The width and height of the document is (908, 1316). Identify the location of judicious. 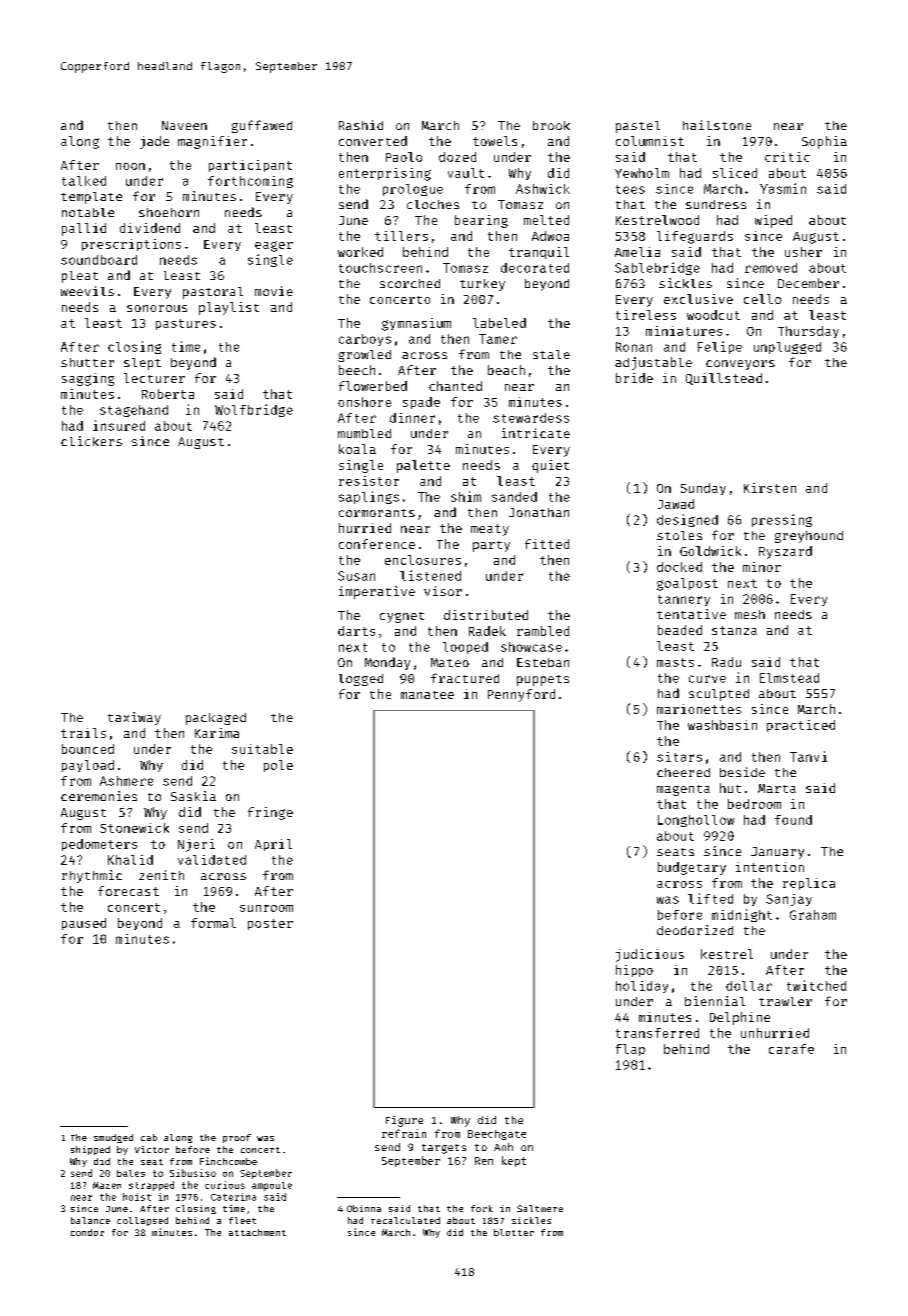
(650, 955).
